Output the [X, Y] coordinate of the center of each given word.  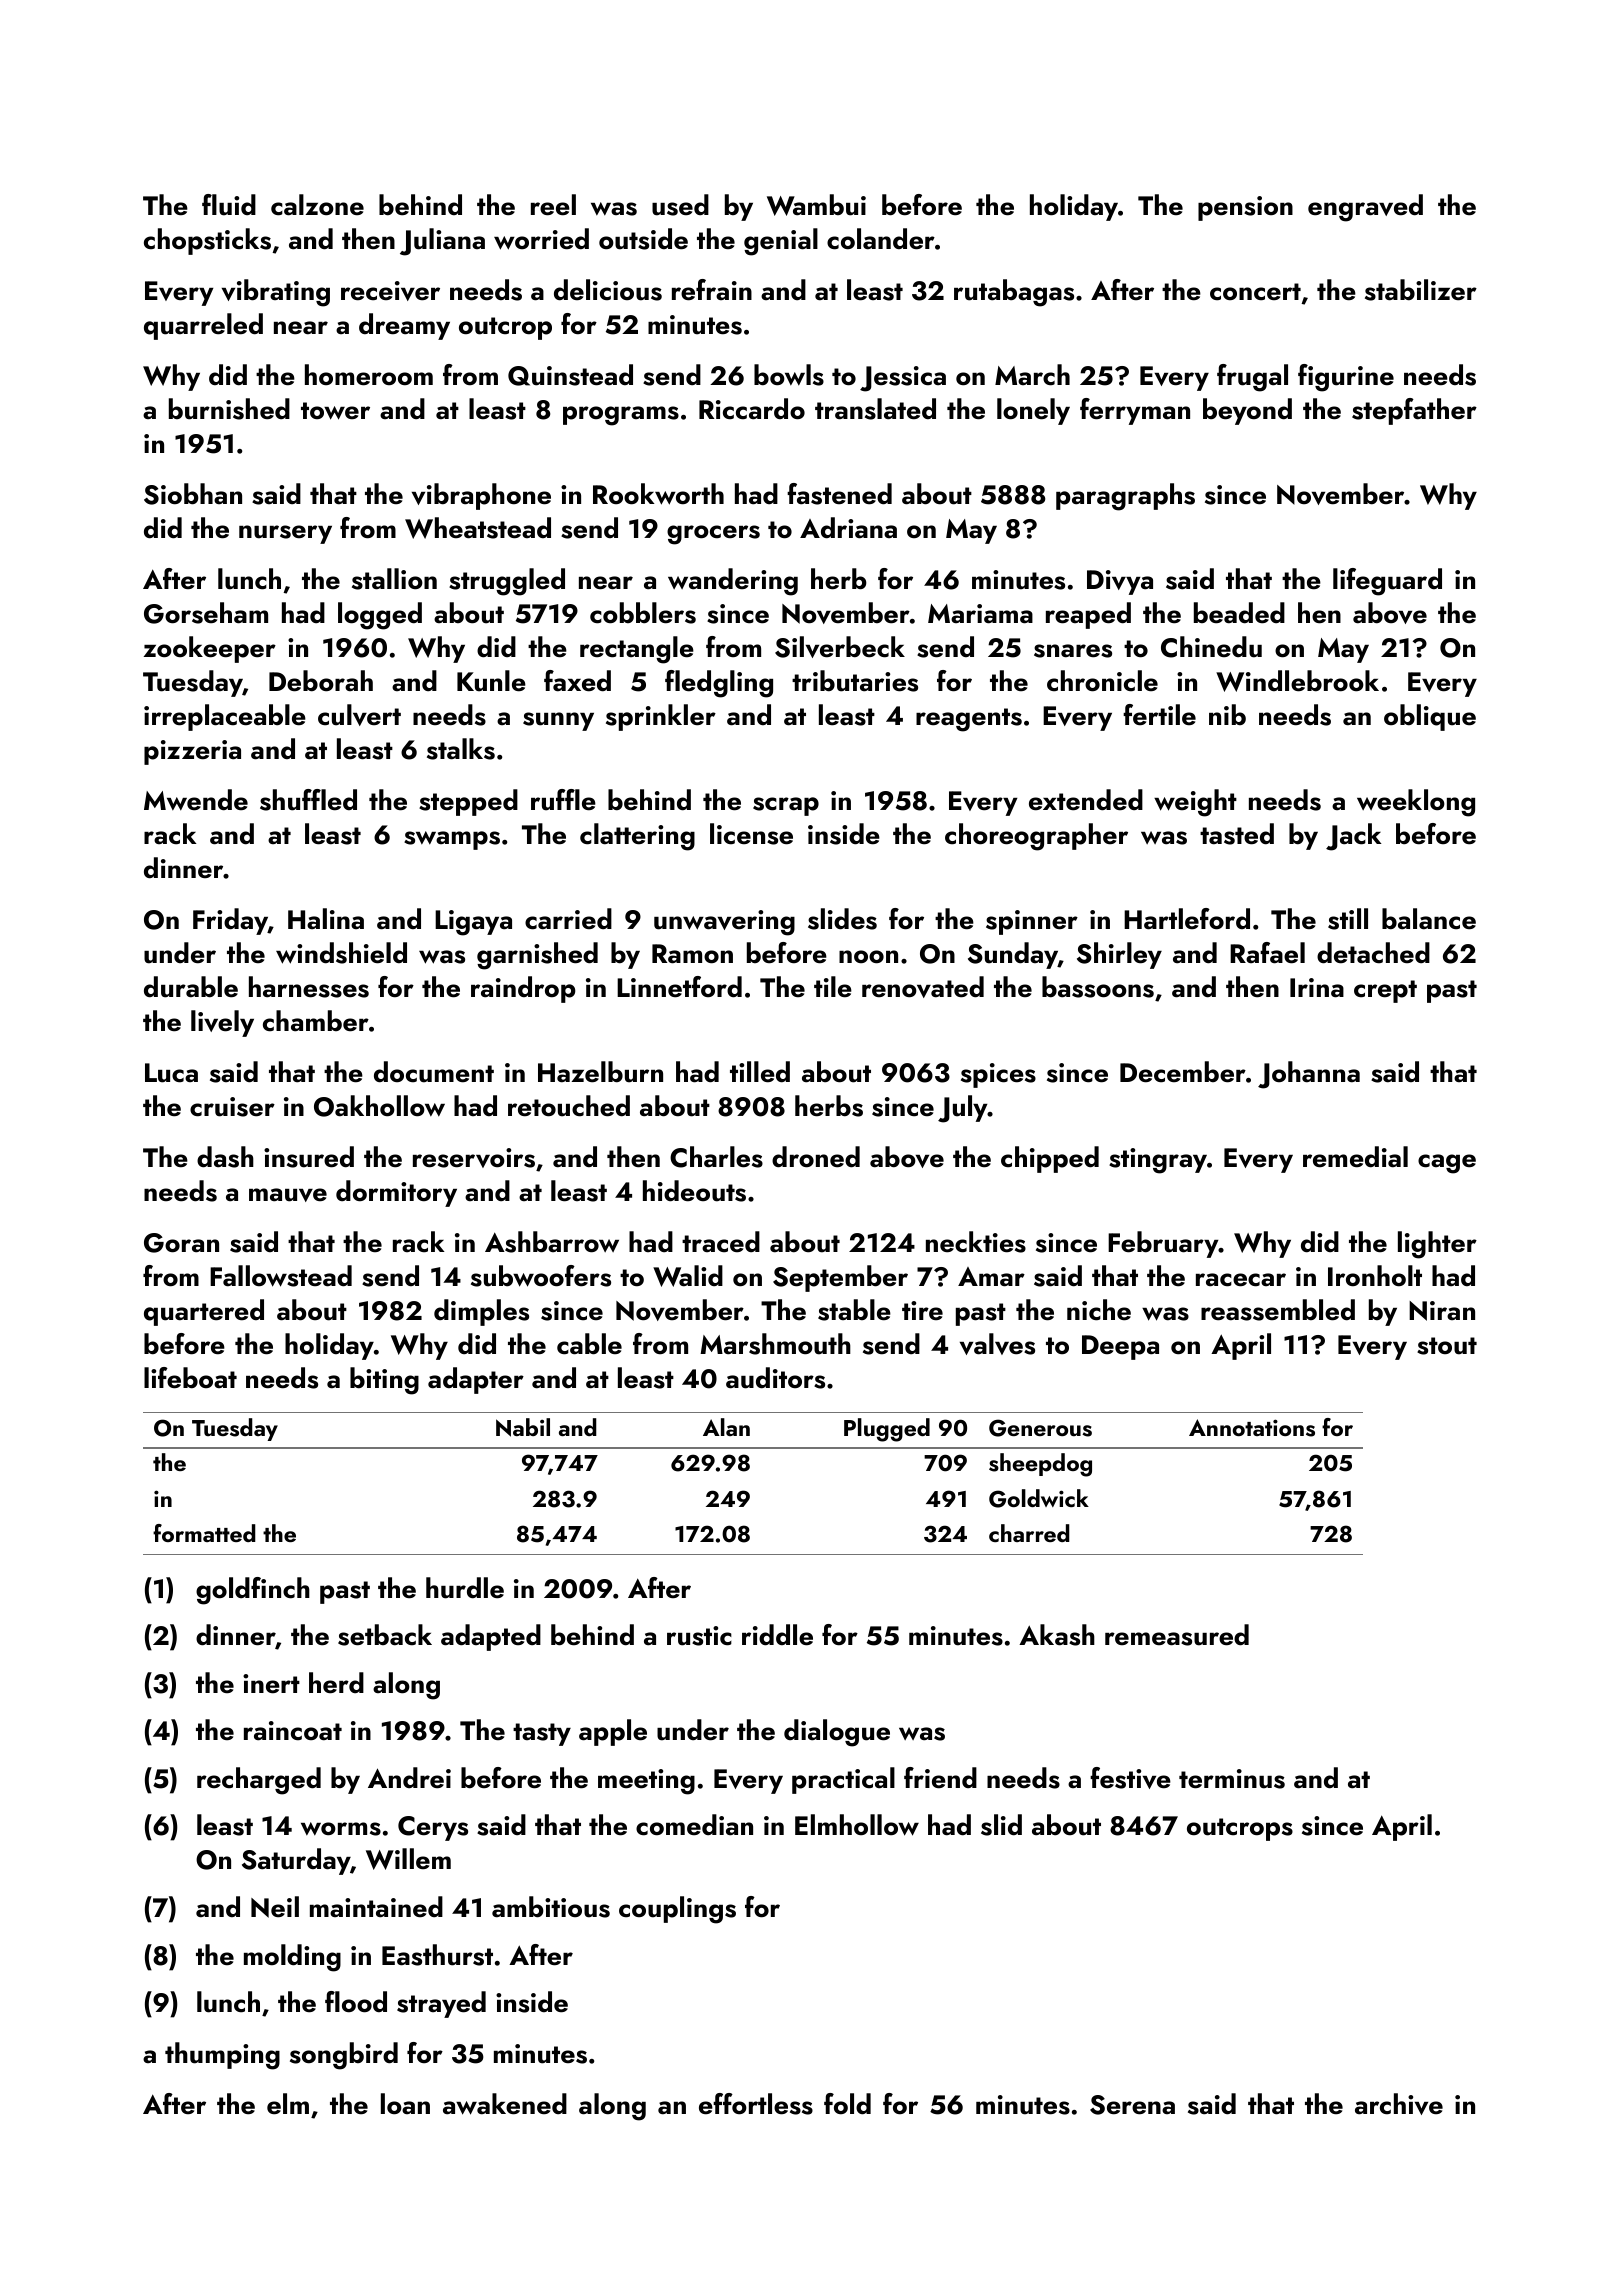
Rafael [1267, 953]
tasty [542, 1734]
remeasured [1177, 1635]
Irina [1317, 988]
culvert [359, 715]
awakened [505, 2104]
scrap [786, 806]
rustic [699, 1636]
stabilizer [1421, 290]
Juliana [442, 242]
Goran [181, 1243]
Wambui [816, 205]
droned [816, 1157]
